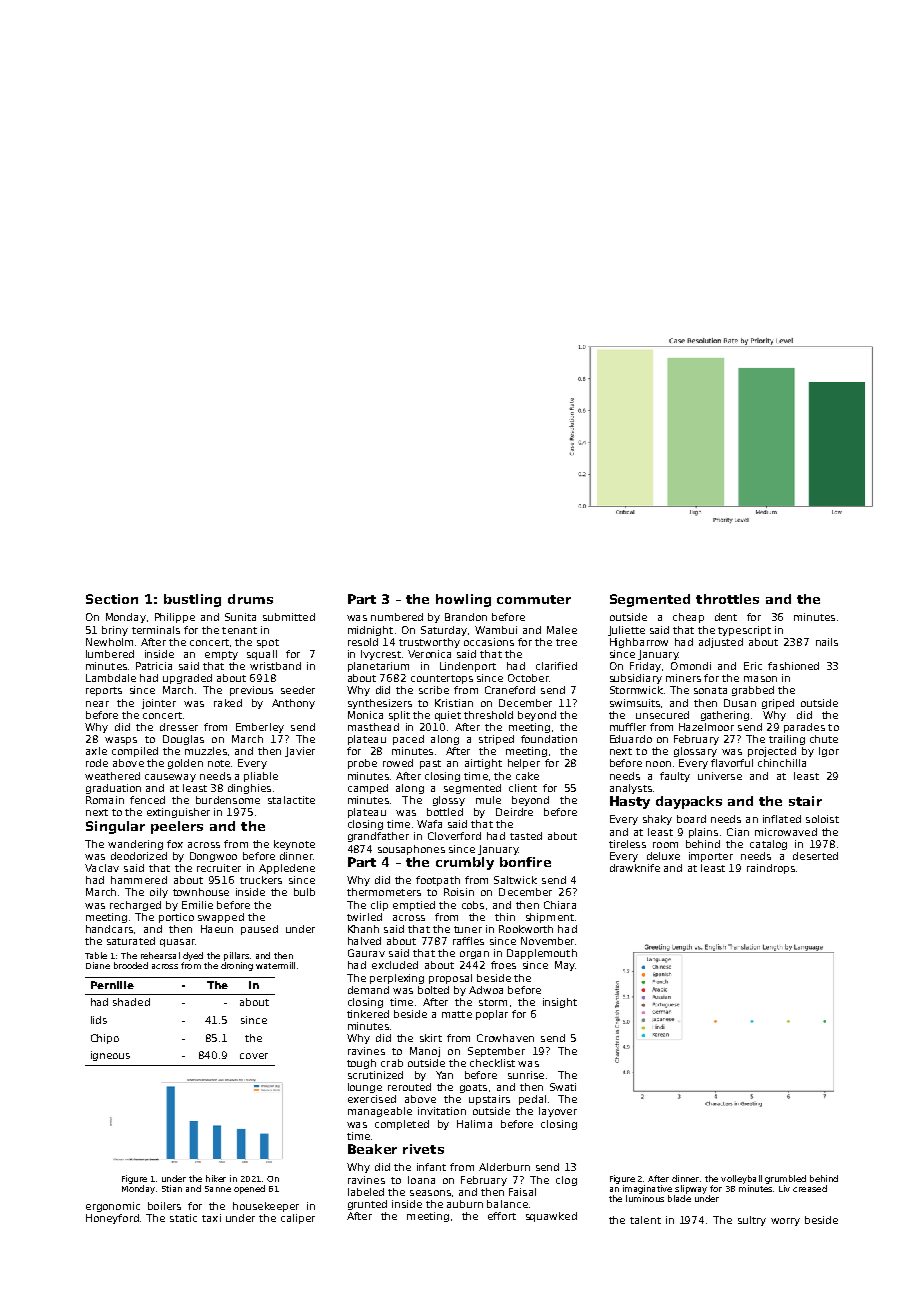 The image size is (924, 1308). Describe the element at coordinates (727, 599) in the screenshot. I see `throttles` at that location.
